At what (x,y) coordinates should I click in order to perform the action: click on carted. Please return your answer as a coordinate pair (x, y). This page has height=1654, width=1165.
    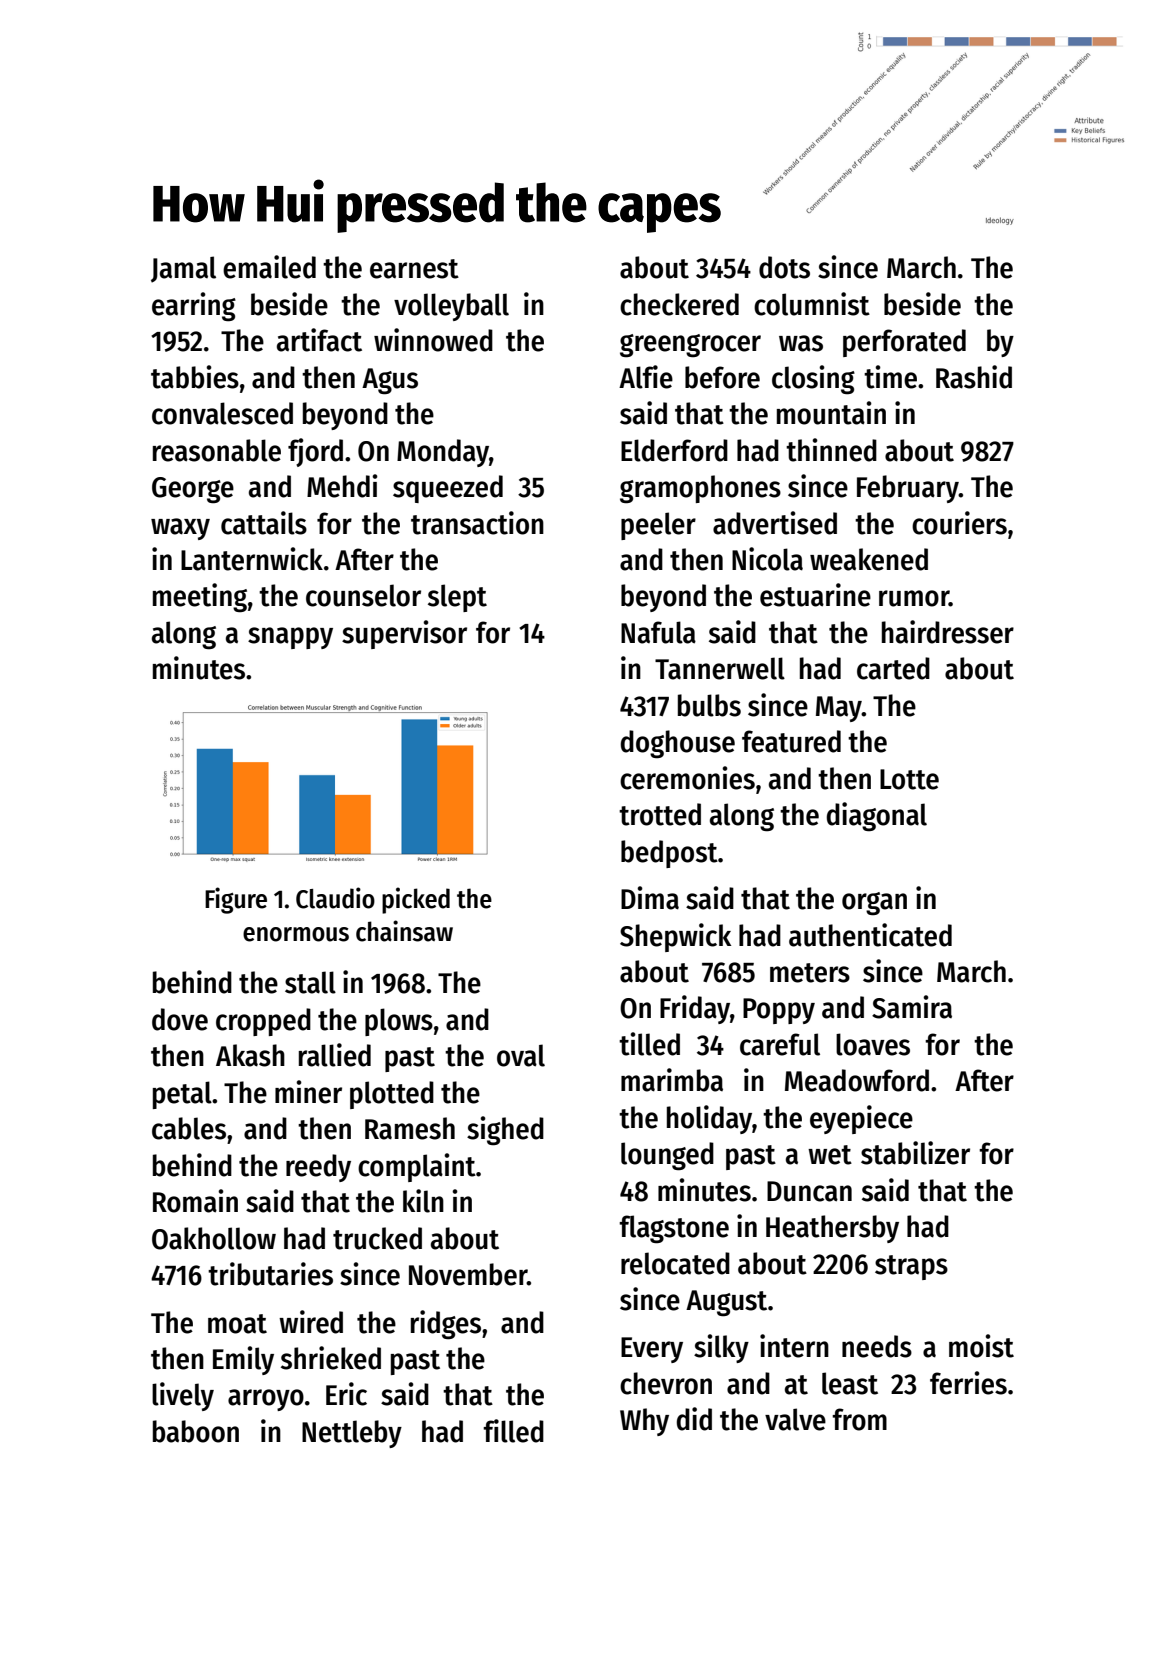
    Looking at the image, I should click on (893, 668).
